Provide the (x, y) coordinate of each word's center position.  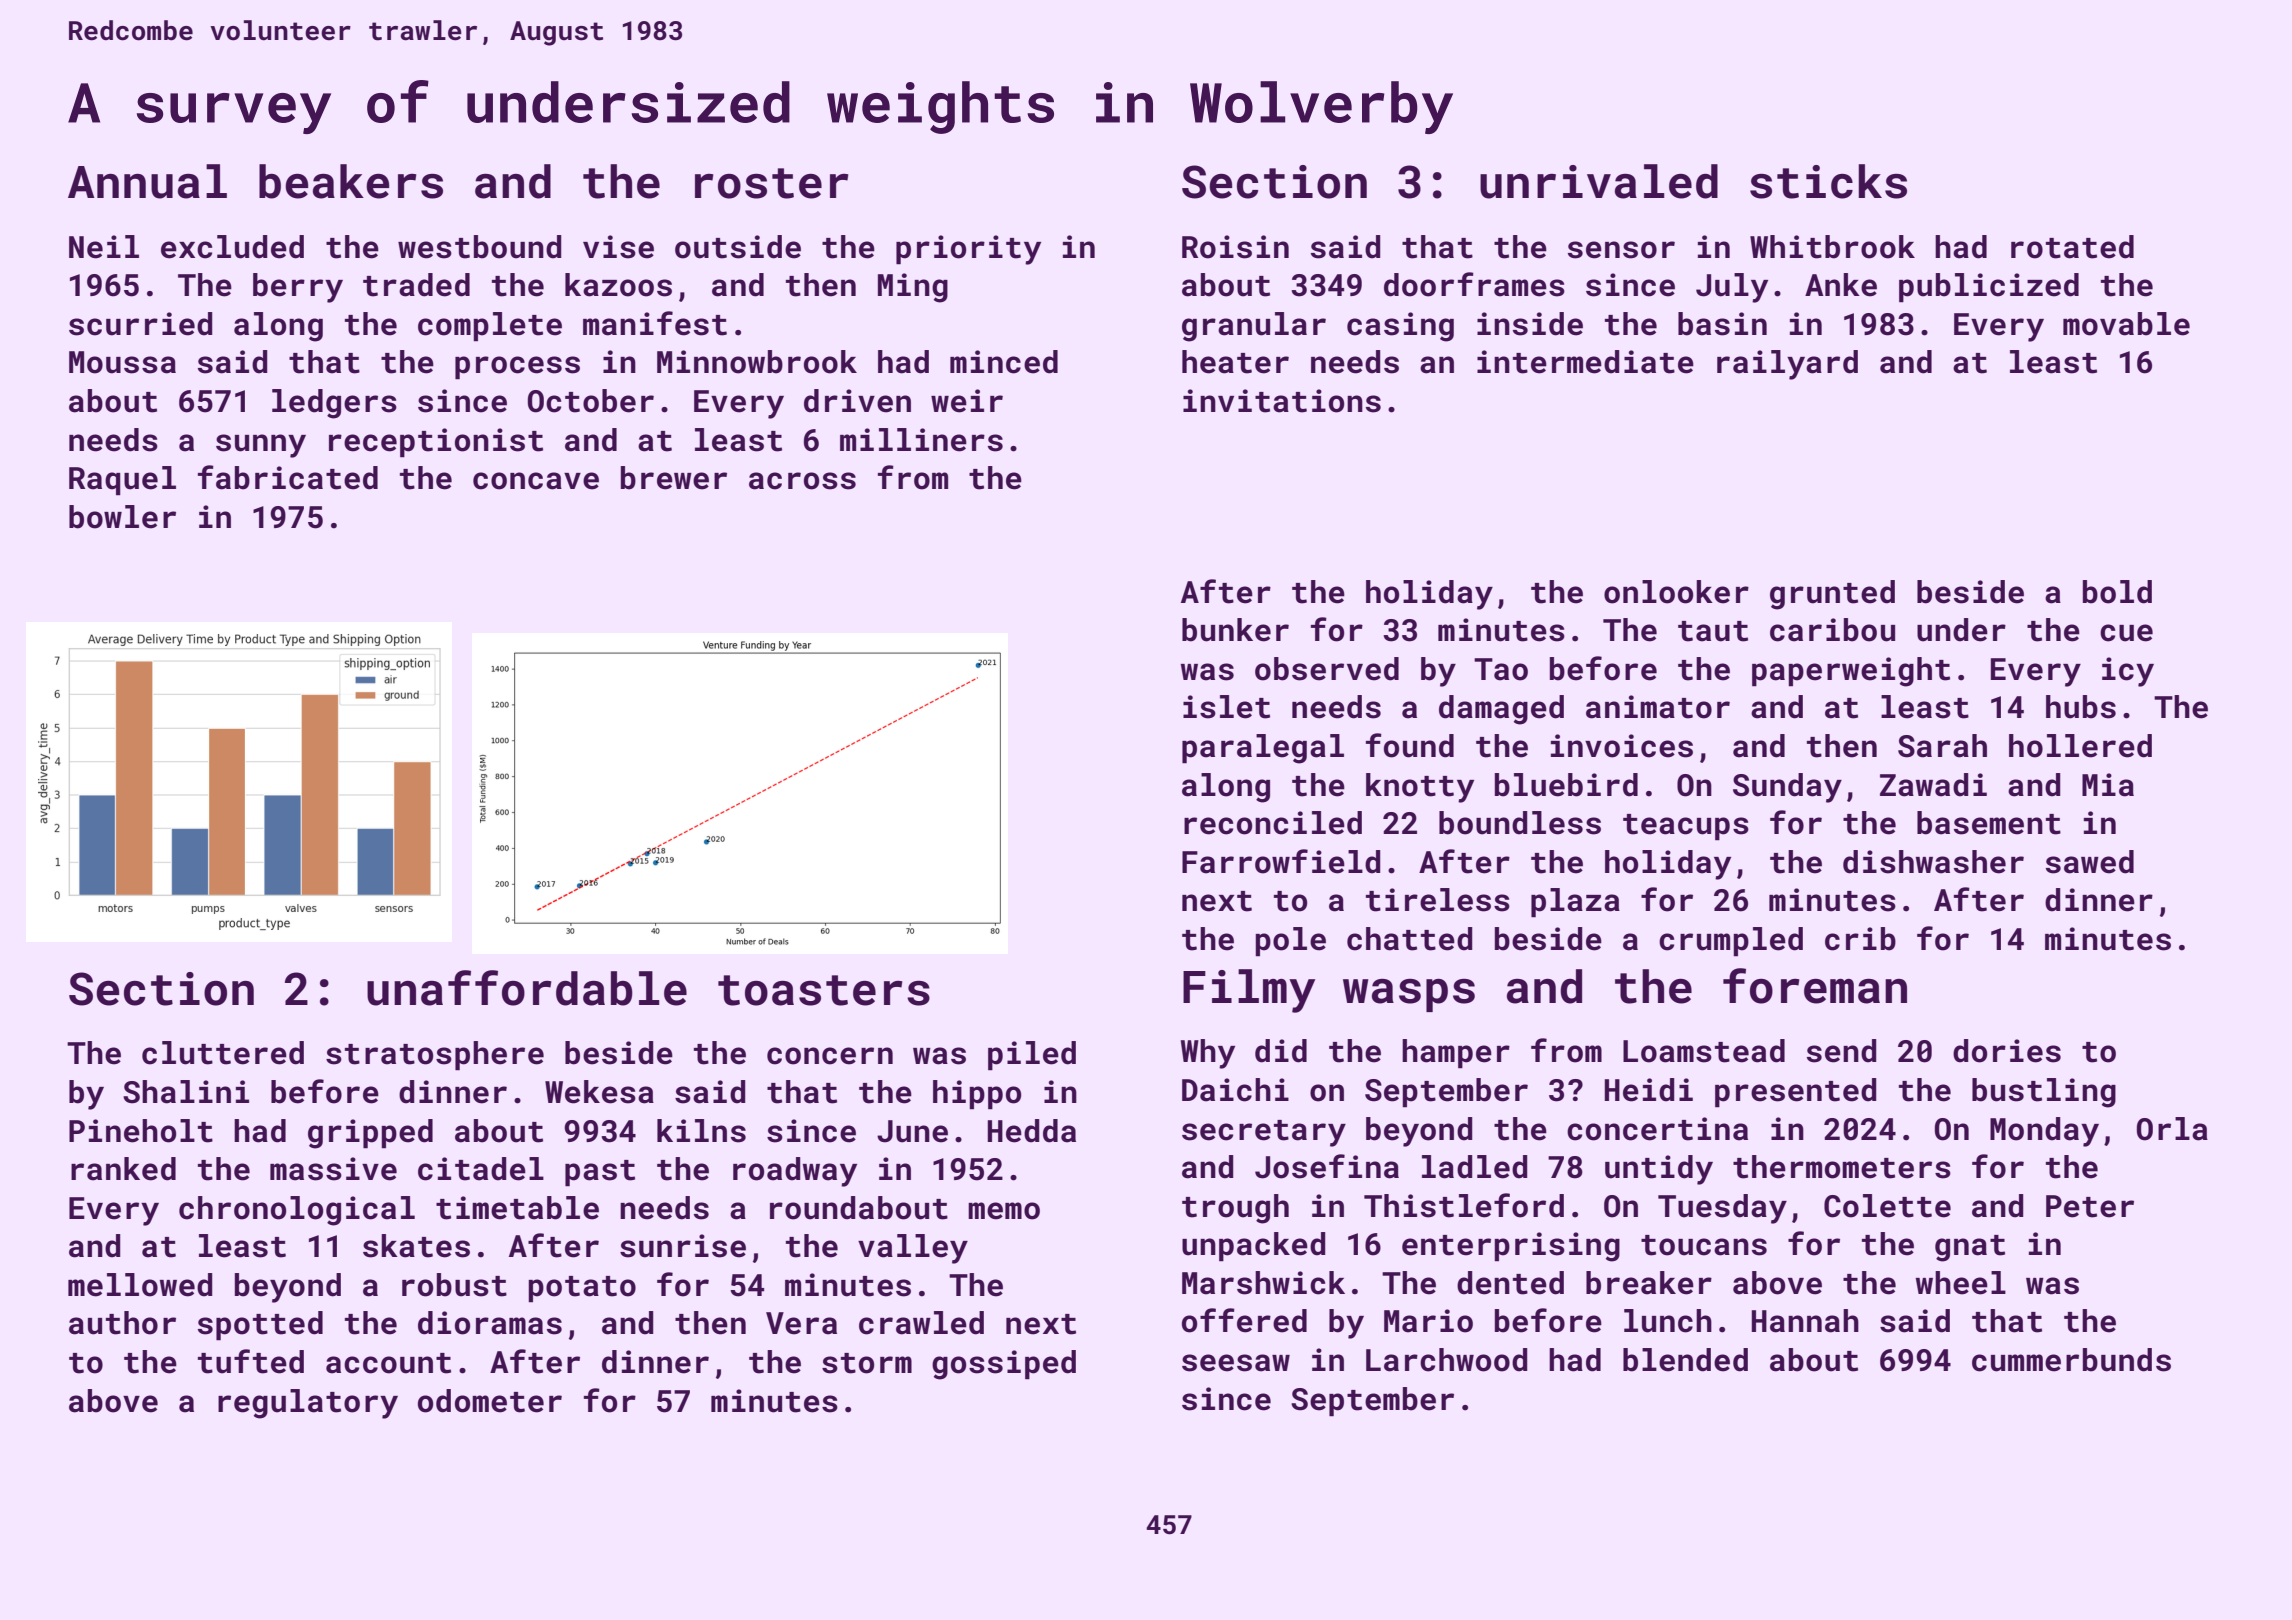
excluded (232, 247)
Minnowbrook (757, 362)
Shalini (186, 1092)
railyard (1787, 365)
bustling (2044, 1093)
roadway (795, 1172)
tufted (251, 1361)
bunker (1235, 630)
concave (536, 481)
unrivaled (1599, 181)
